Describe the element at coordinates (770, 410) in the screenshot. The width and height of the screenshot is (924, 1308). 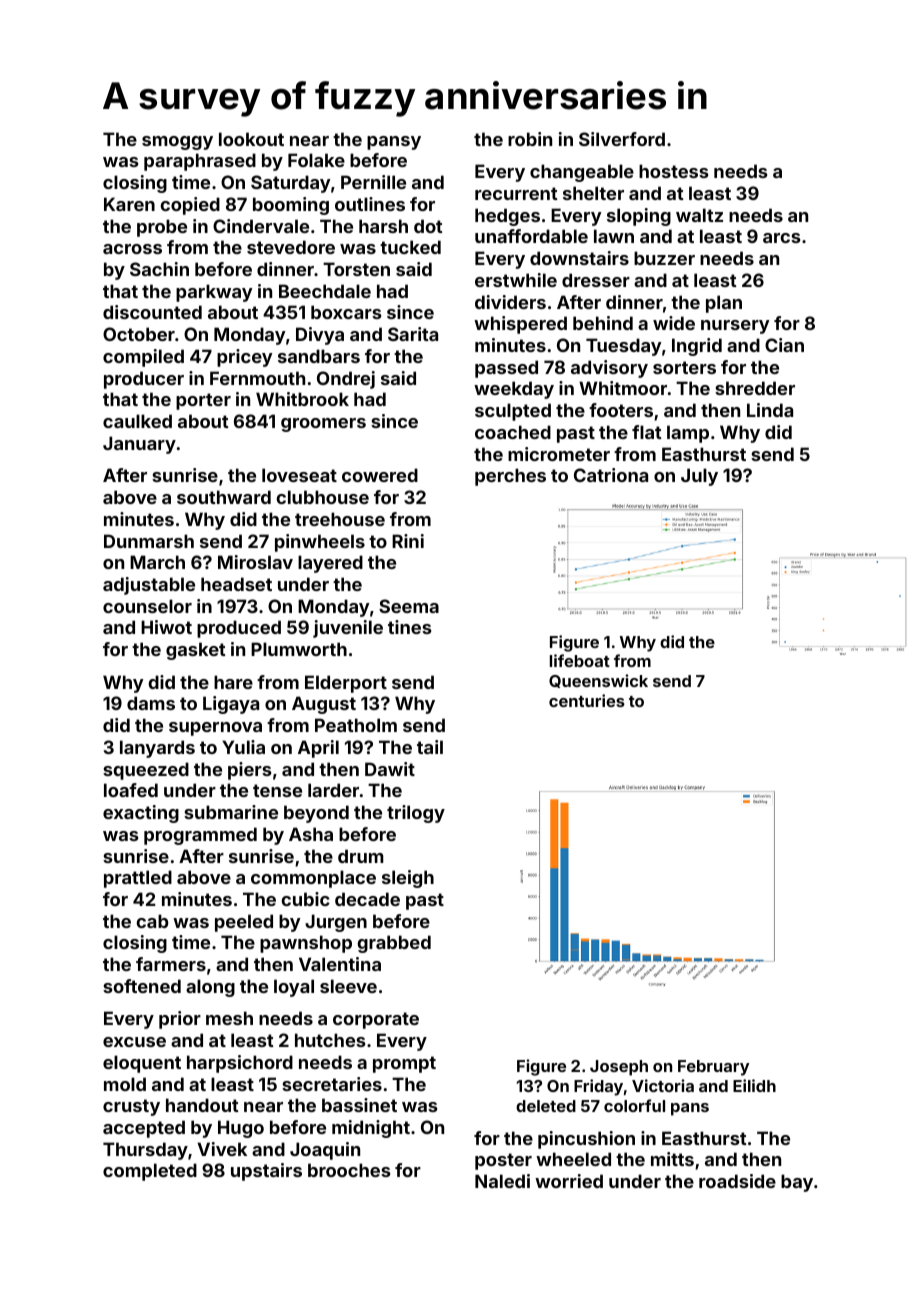
I see `Linda` at that location.
